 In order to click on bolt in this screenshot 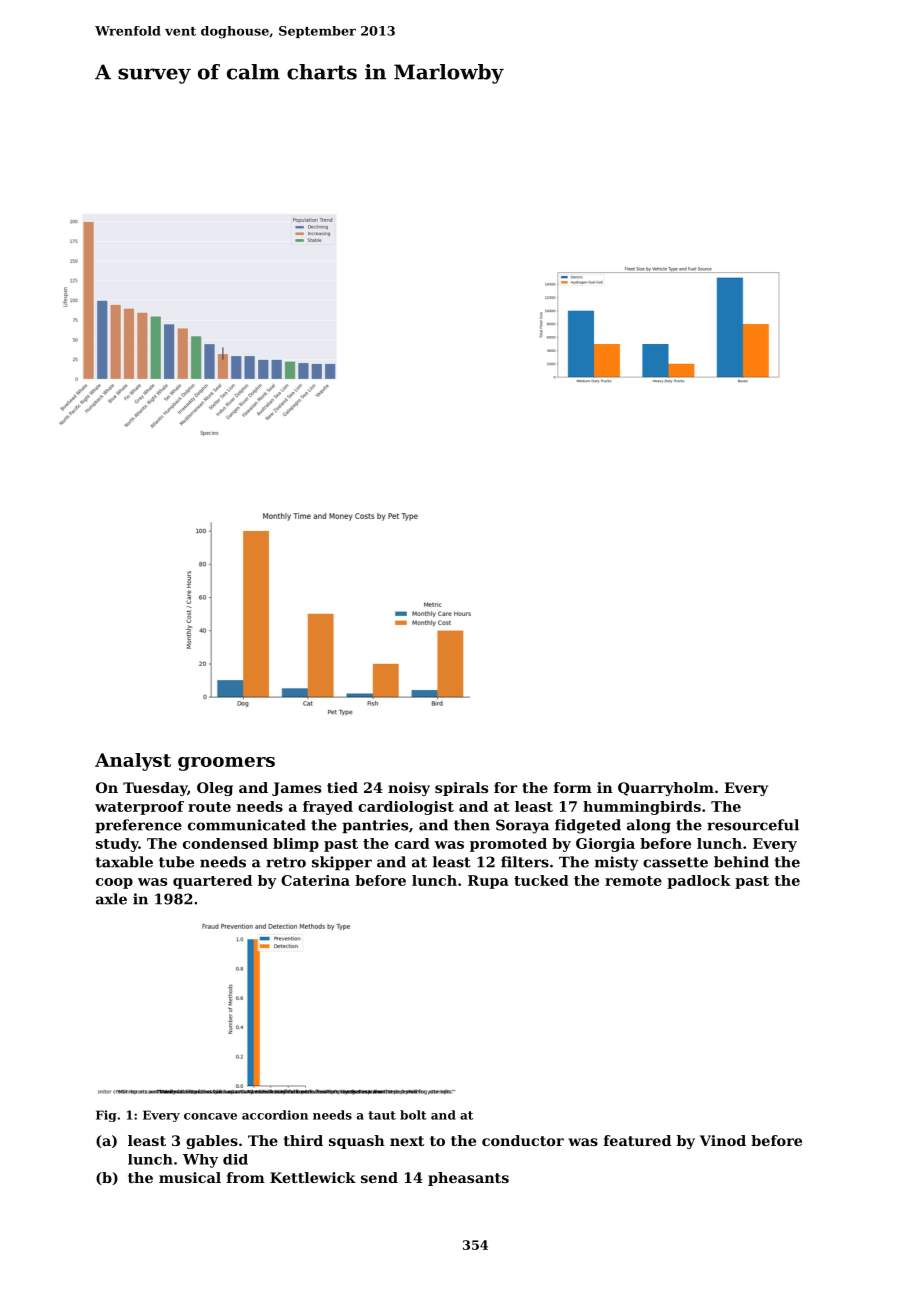, I will do `click(413, 1115)`.
